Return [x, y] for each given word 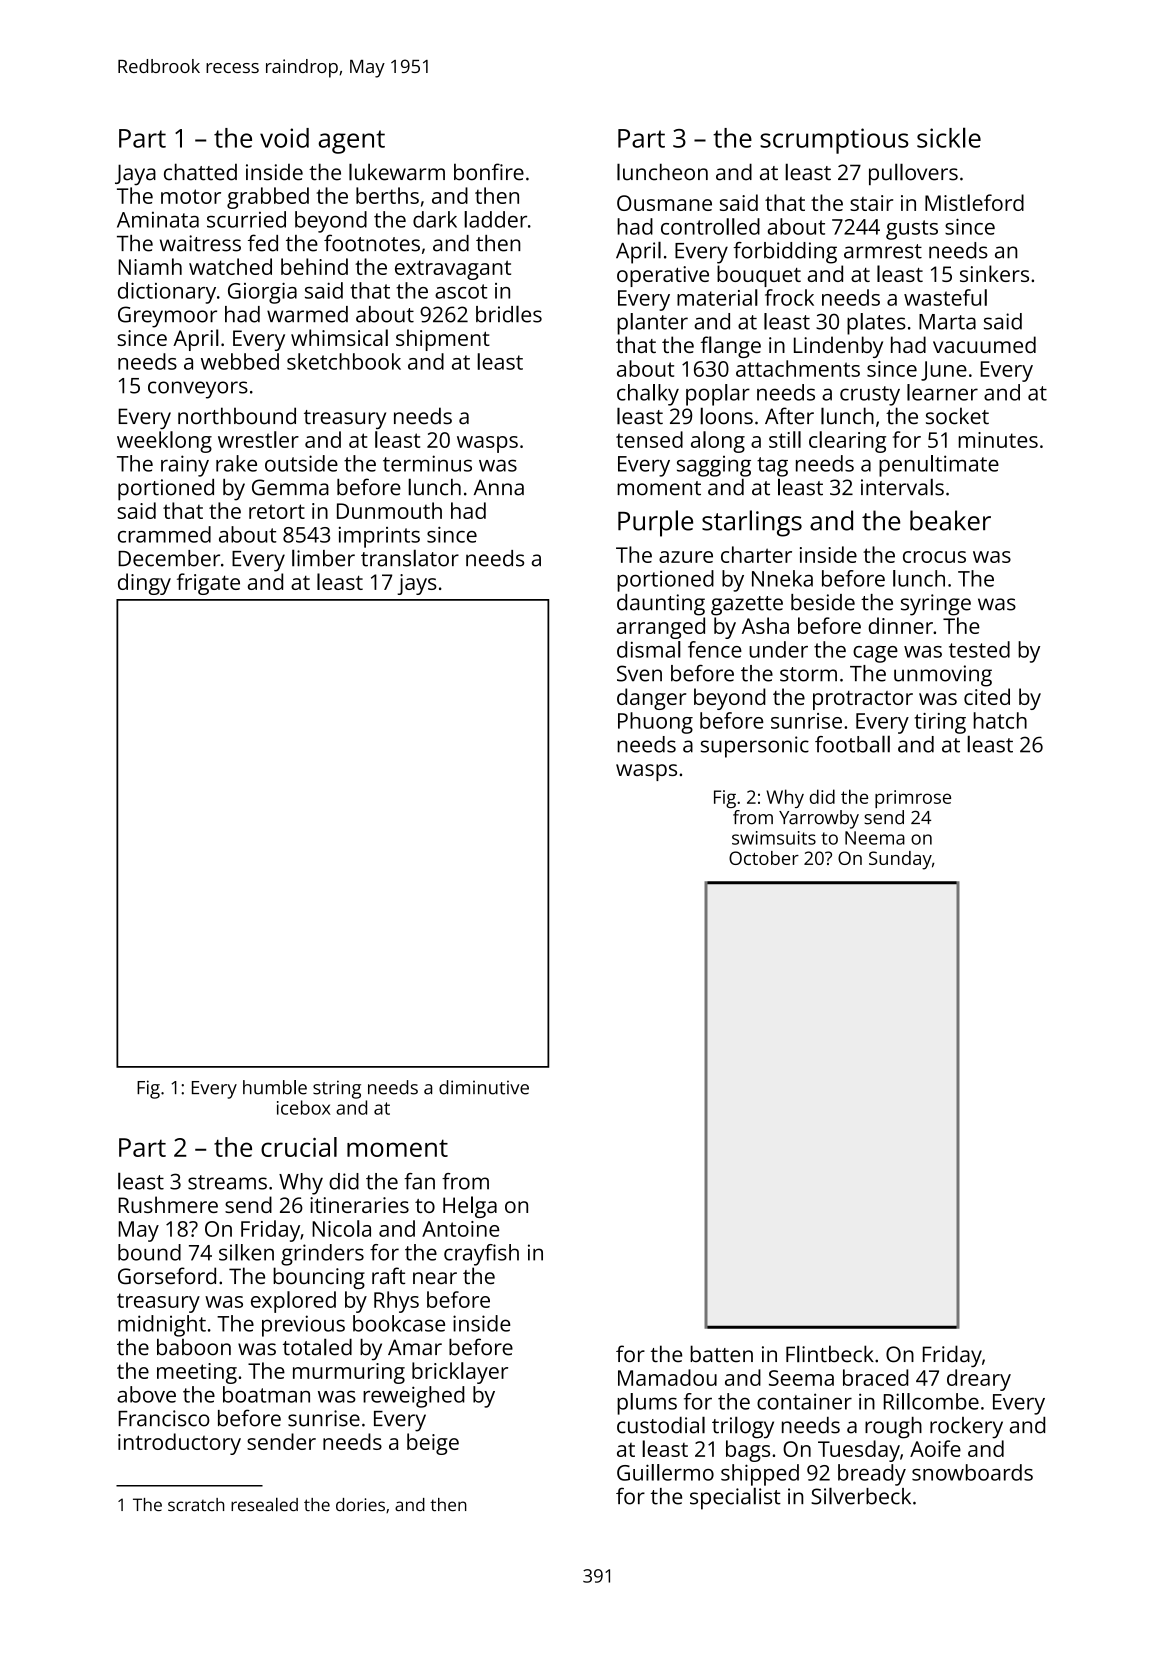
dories [360, 1504]
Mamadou [667, 1377]
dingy [144, 584]
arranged [661, 628]
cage [875, 654]
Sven [639, 673]
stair [871, 203]
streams [227, 1182]
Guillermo [665, 1472]
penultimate [939, 466]
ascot [461, 291]
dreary [979, 1380]
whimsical [339, 337]
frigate [208, 584]
